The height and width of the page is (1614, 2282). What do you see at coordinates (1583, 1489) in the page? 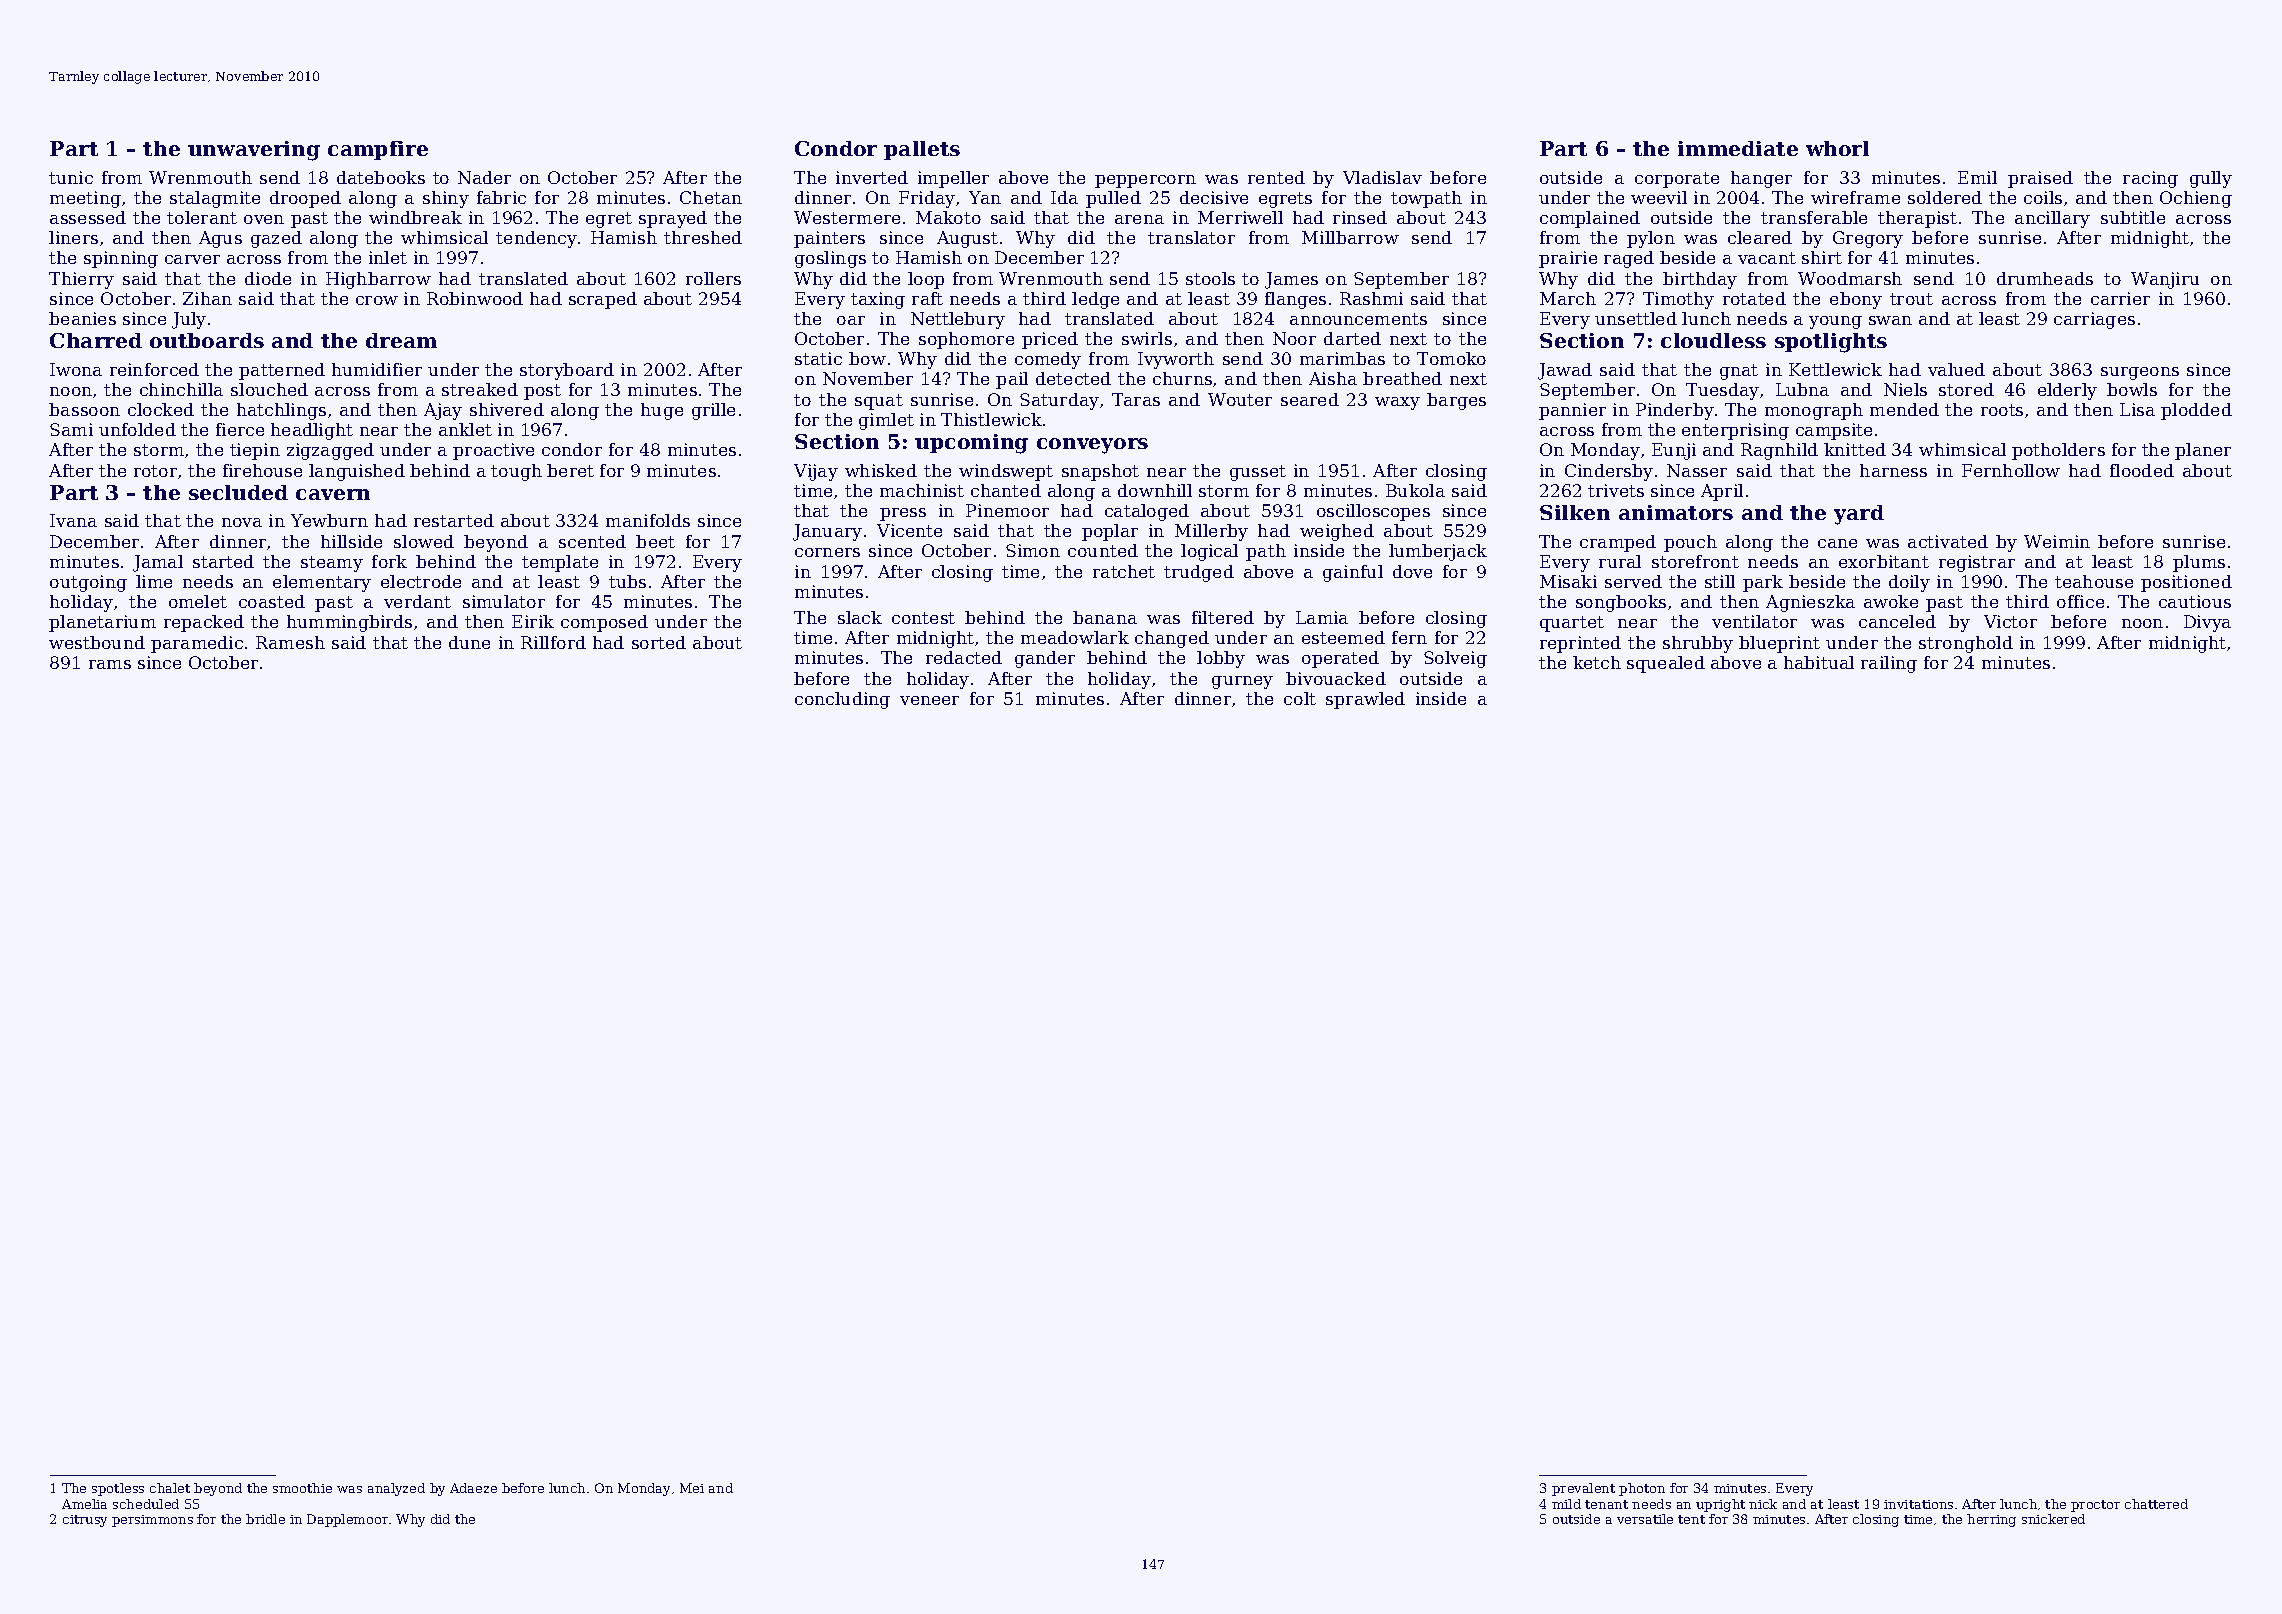
I see `prevalent` at bounding box center [1583, 1489].
